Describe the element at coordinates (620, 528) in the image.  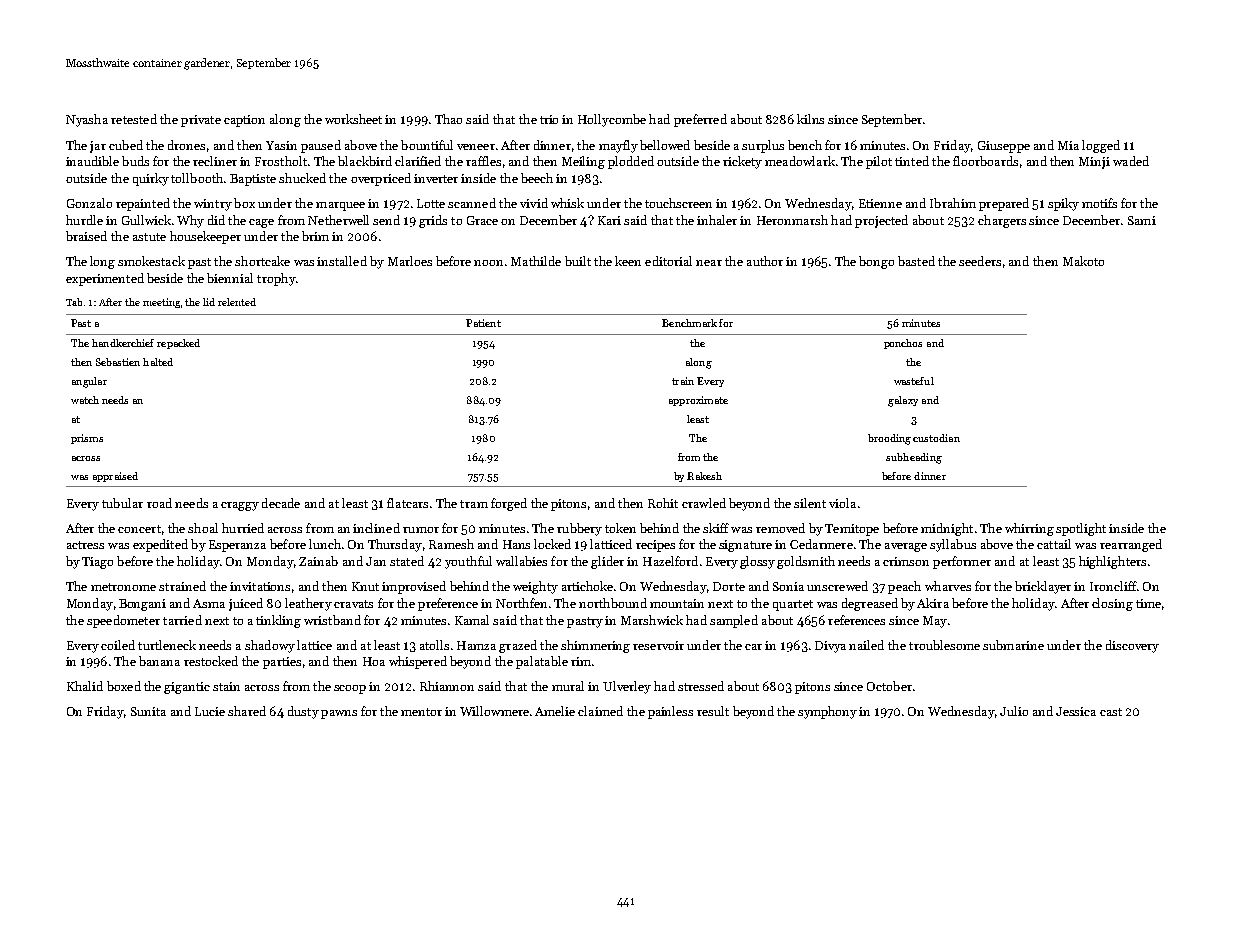
I see `token` at that location.
